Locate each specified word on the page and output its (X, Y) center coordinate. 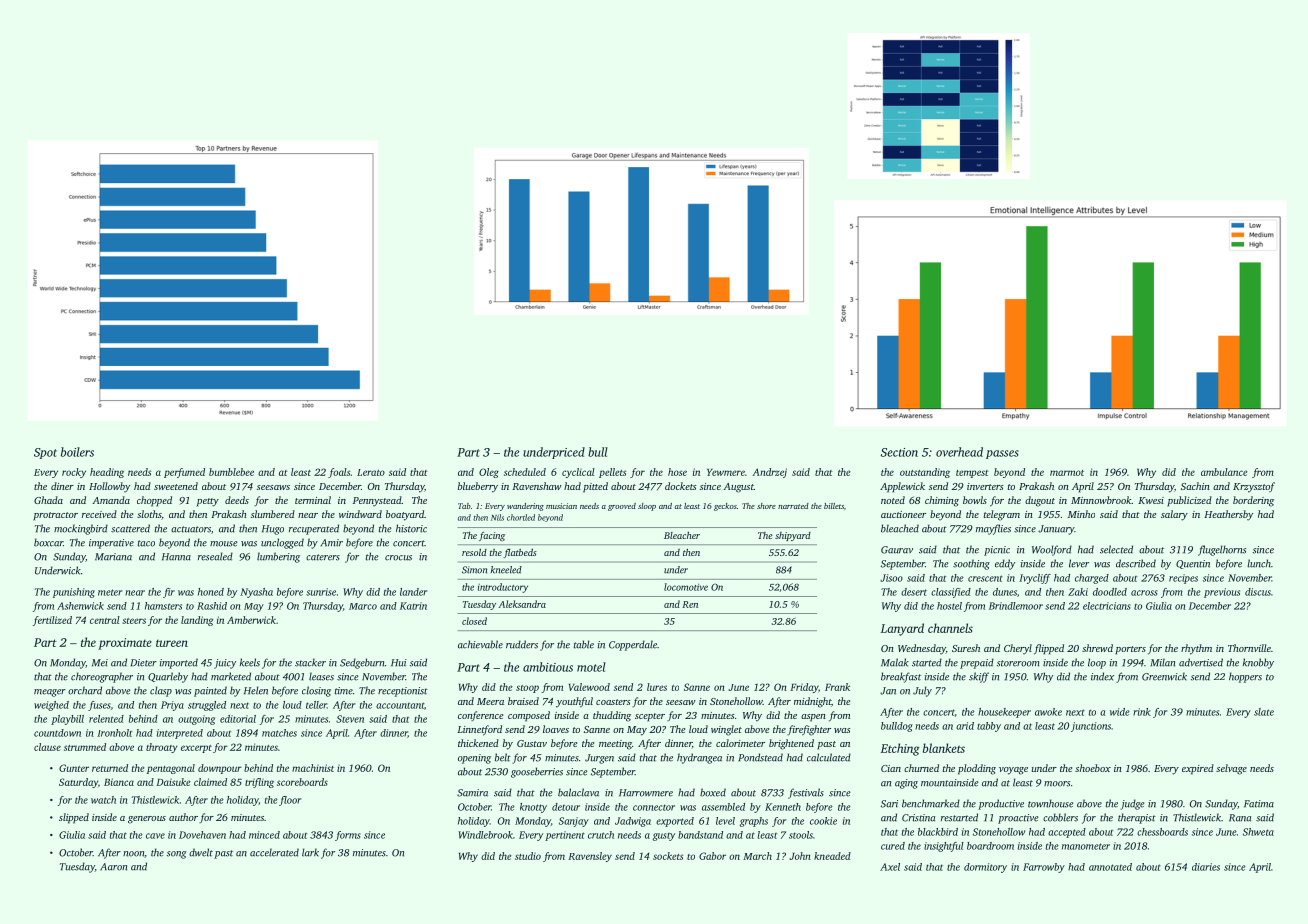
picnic (997, 551)
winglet (726, 730)
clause (47, 747)
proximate (125, 644)
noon (133, 854)
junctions (1091, 727)
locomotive (686, 587)
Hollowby (109, 487)
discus (1258, 592)
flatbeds (520, 553)
